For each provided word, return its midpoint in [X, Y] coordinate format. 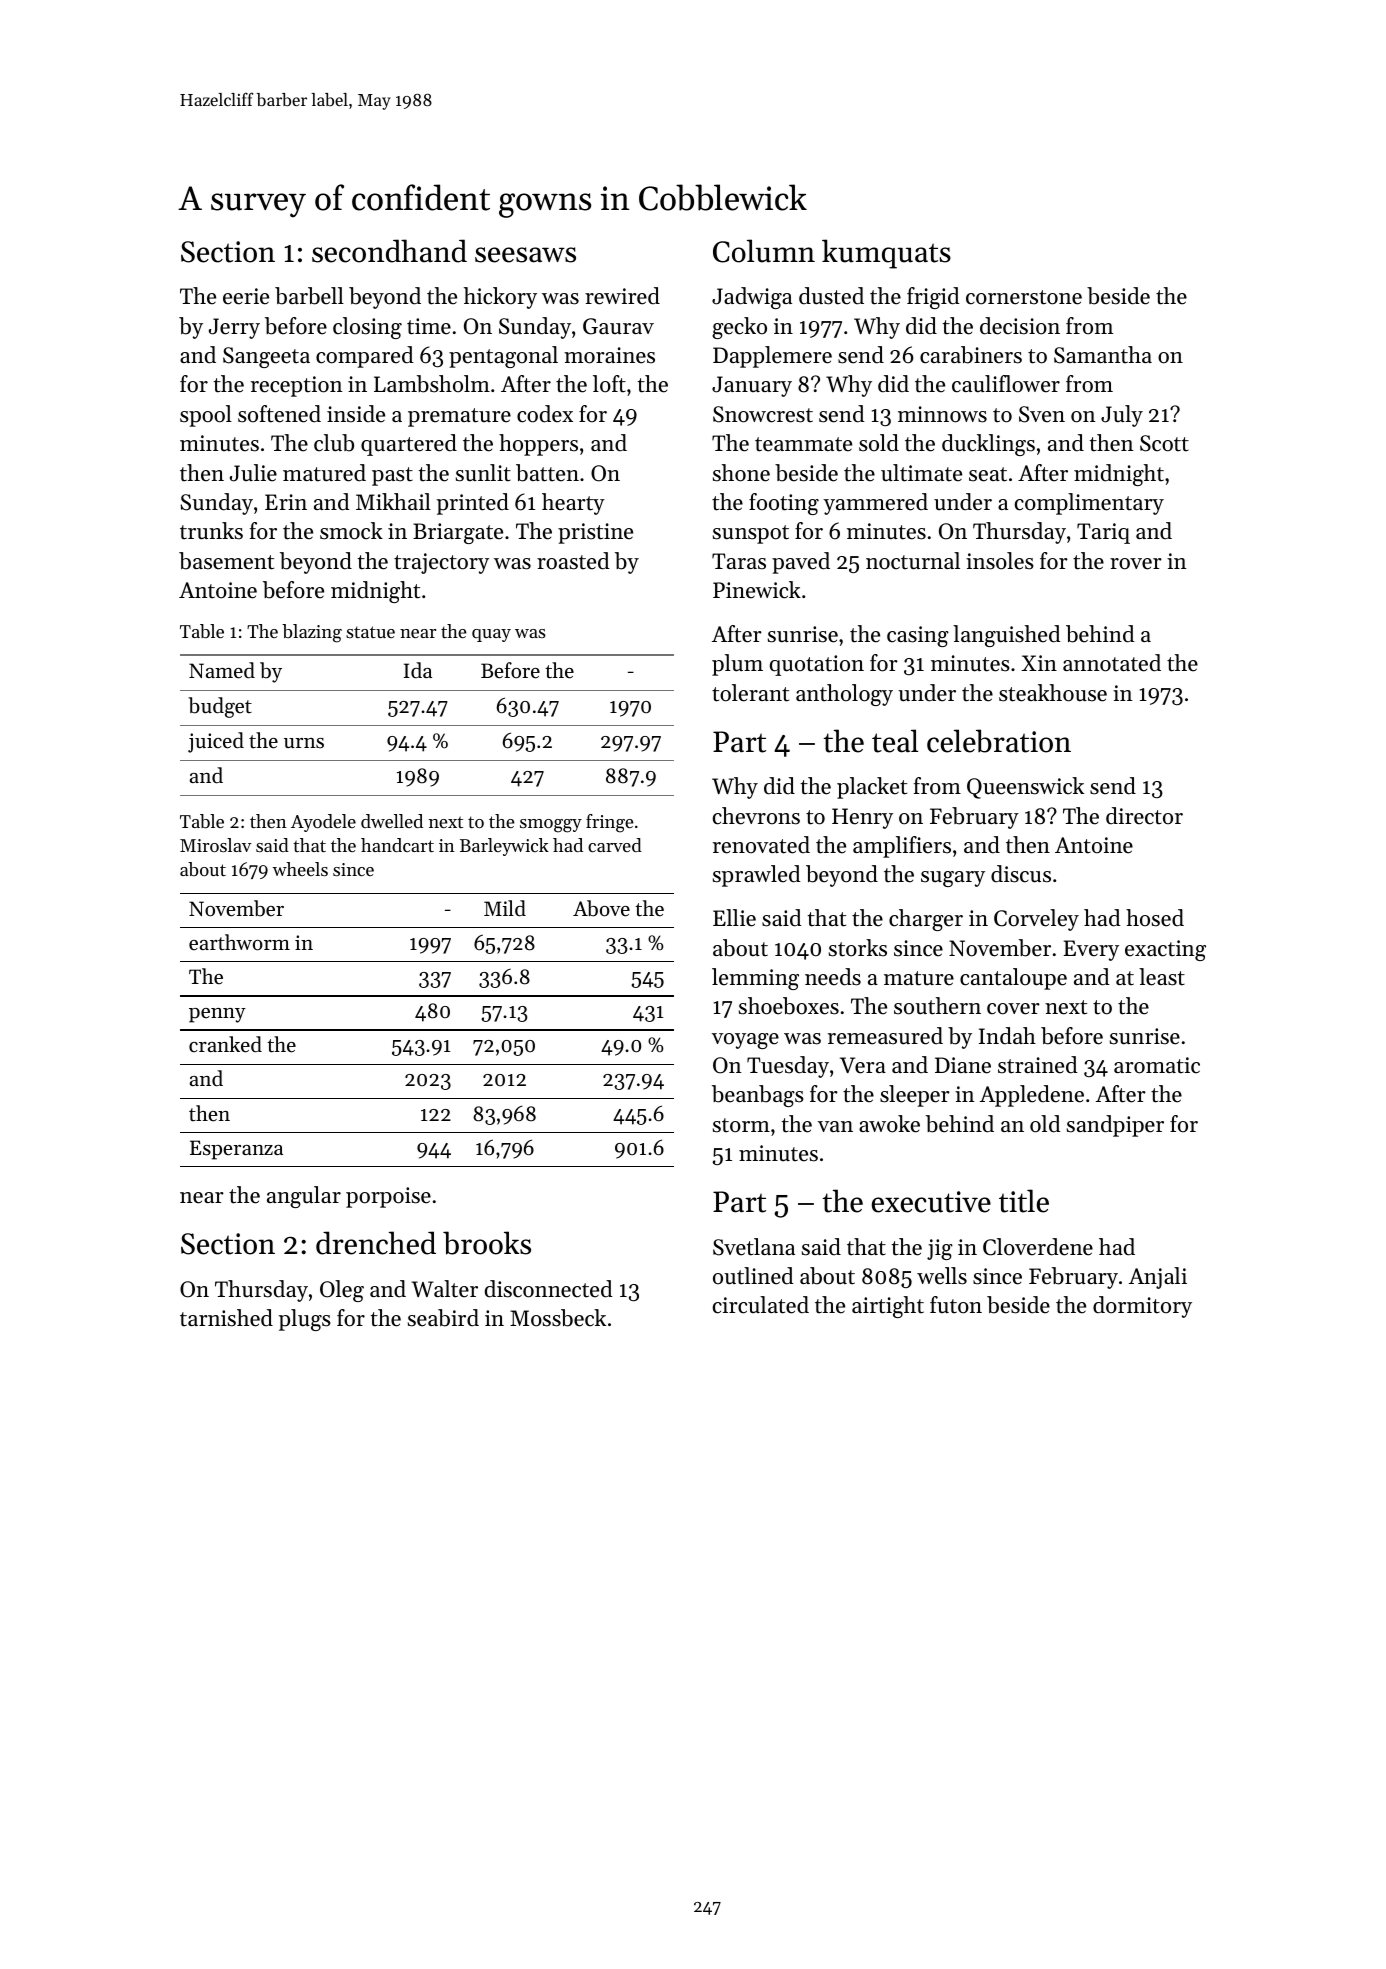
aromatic [1157, 1065]
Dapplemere [772, 357]
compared [365, 357]
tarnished [226, 1318]
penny [217, 1015]
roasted [573, 561]
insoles [1000, 561]
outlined [753, 1276]
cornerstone [1024, 297]
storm [741, 1125]
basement [226, 561]
